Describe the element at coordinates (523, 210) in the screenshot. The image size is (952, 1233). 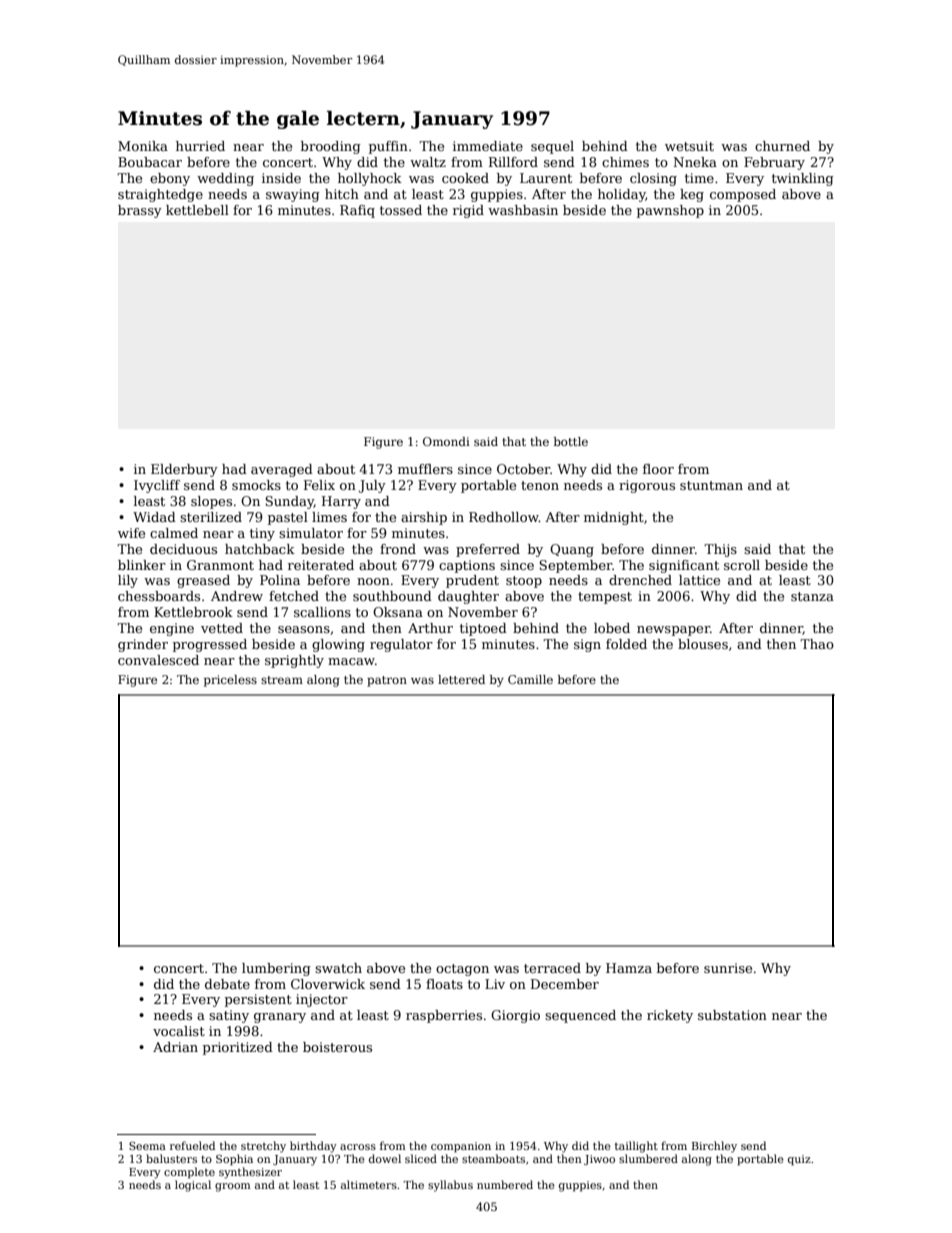
I see `washbasin` at that location.
